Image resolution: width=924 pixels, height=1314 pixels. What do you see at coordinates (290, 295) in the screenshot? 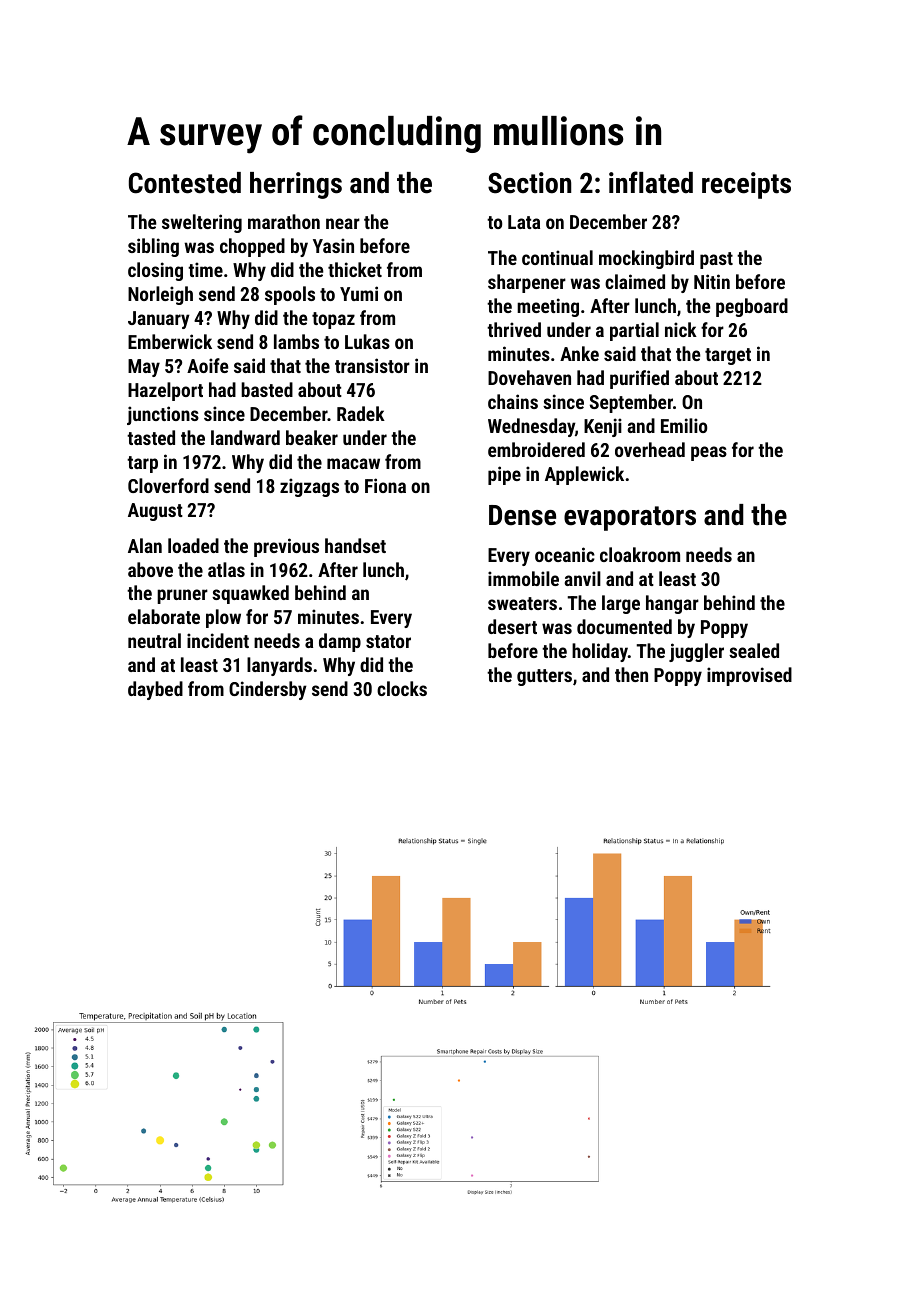
I see `spools` at bounding box center [290, 295].
